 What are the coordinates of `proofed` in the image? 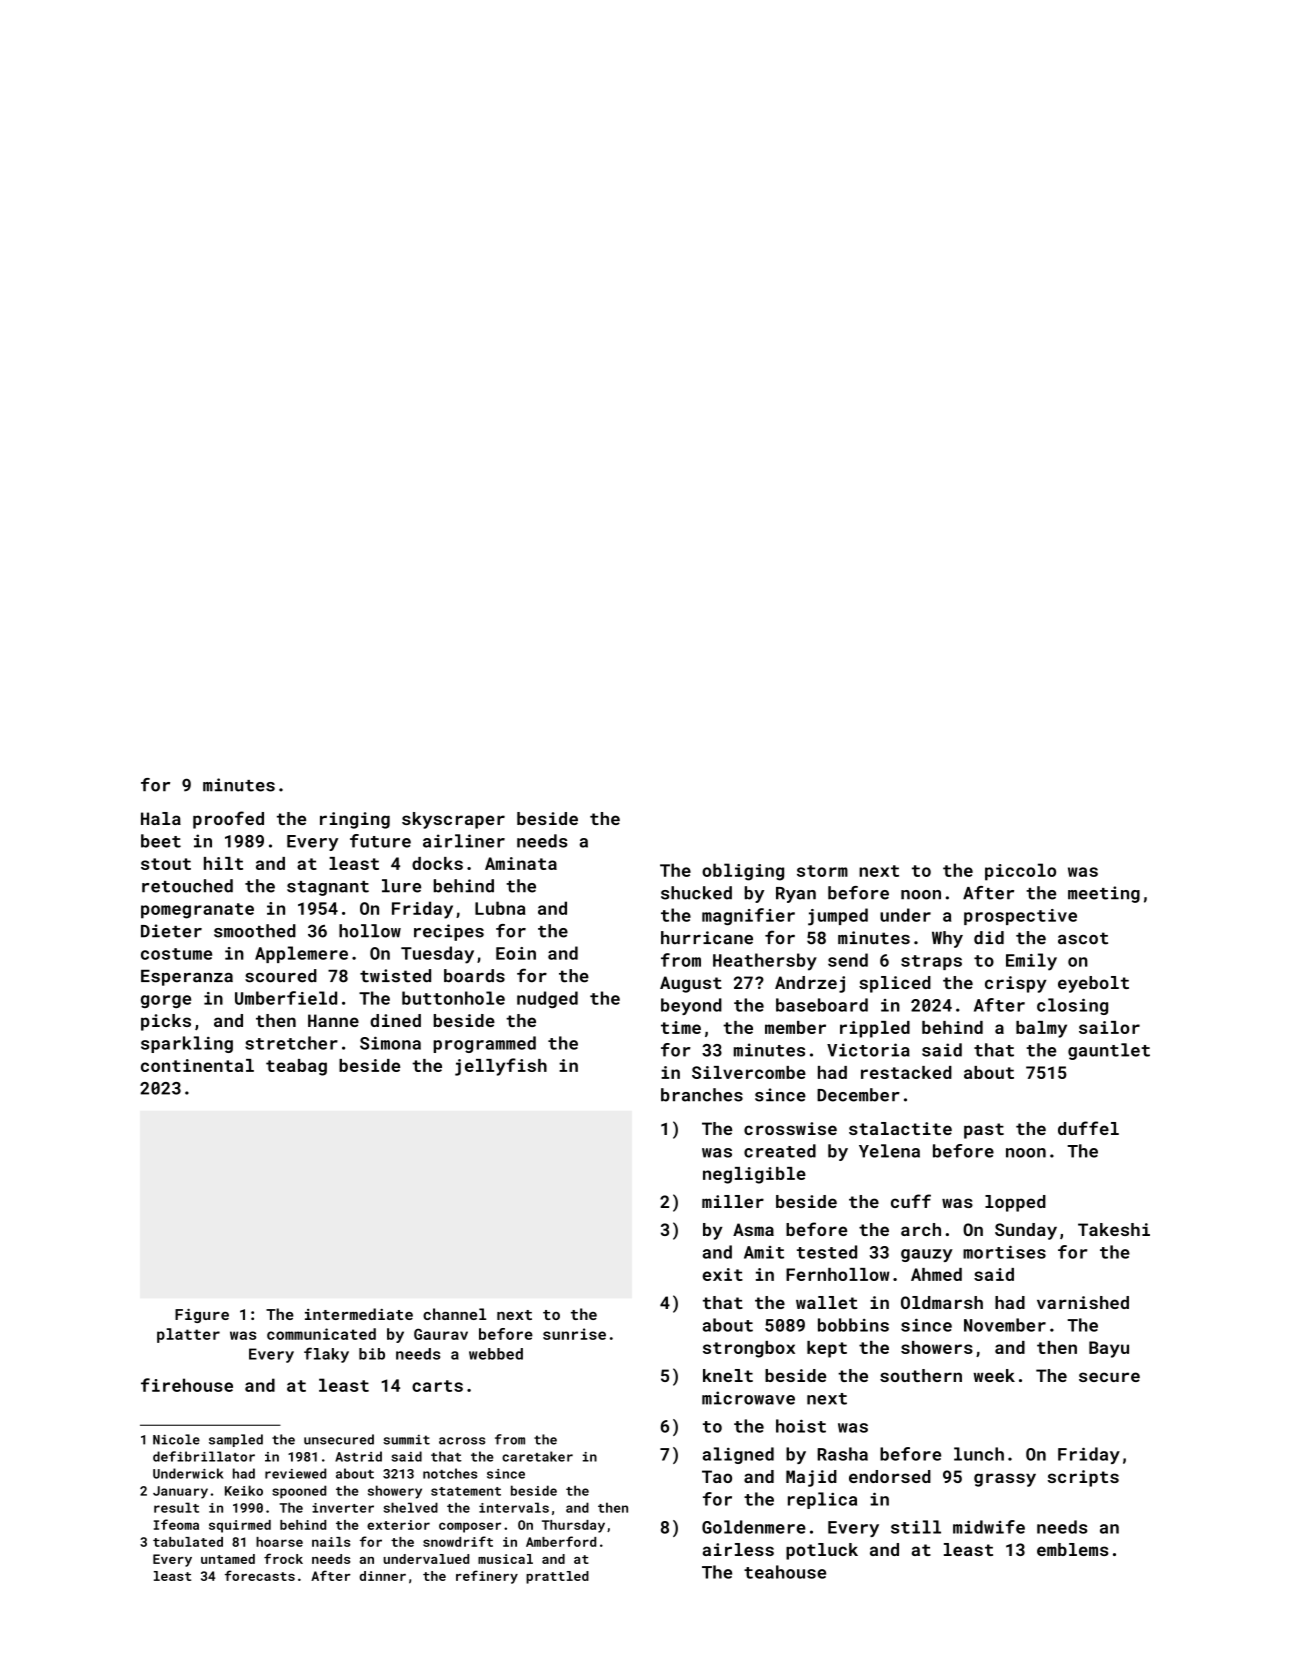 It's located at (228, 820).
